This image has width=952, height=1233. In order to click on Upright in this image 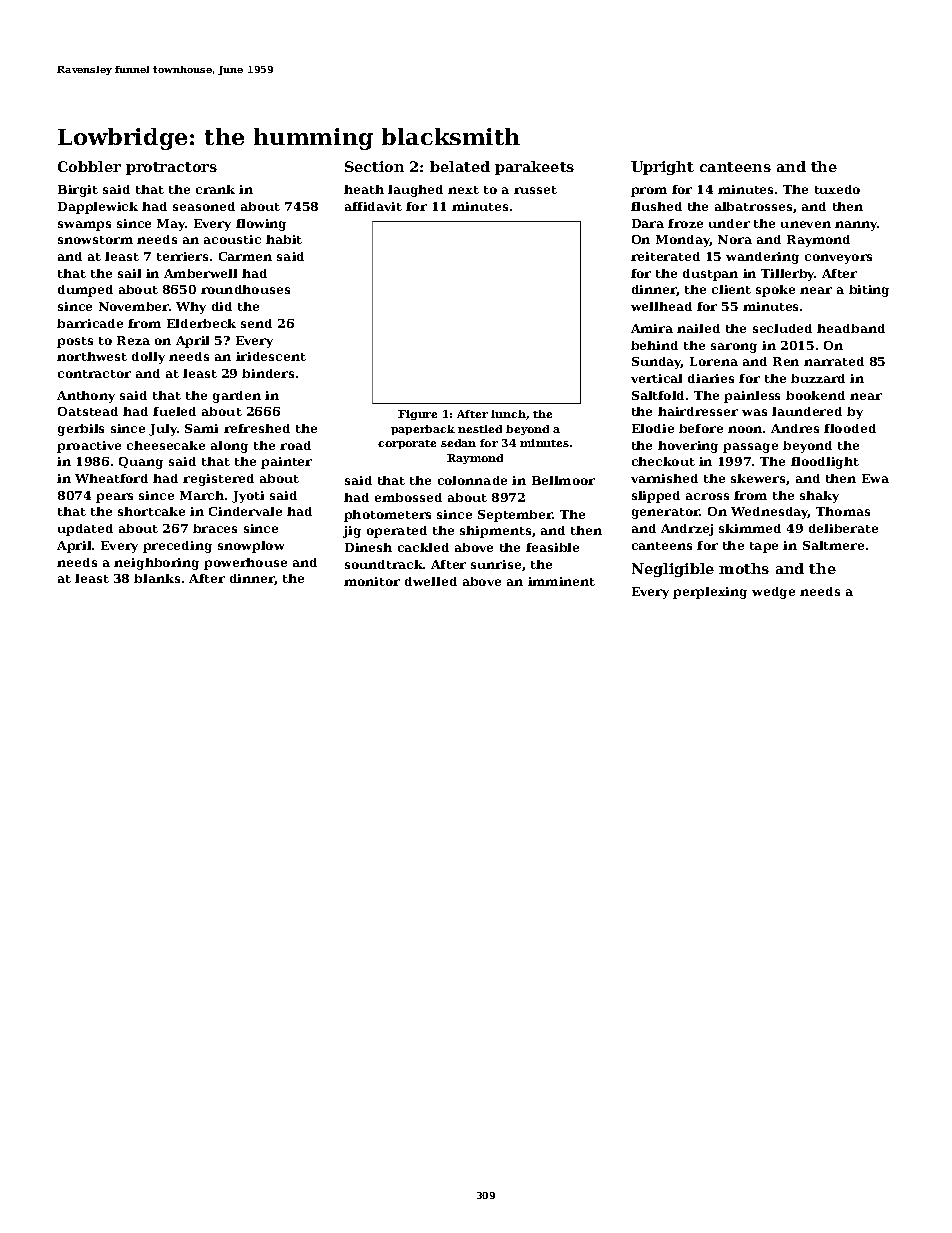, I will do `click(662, 168)`.
